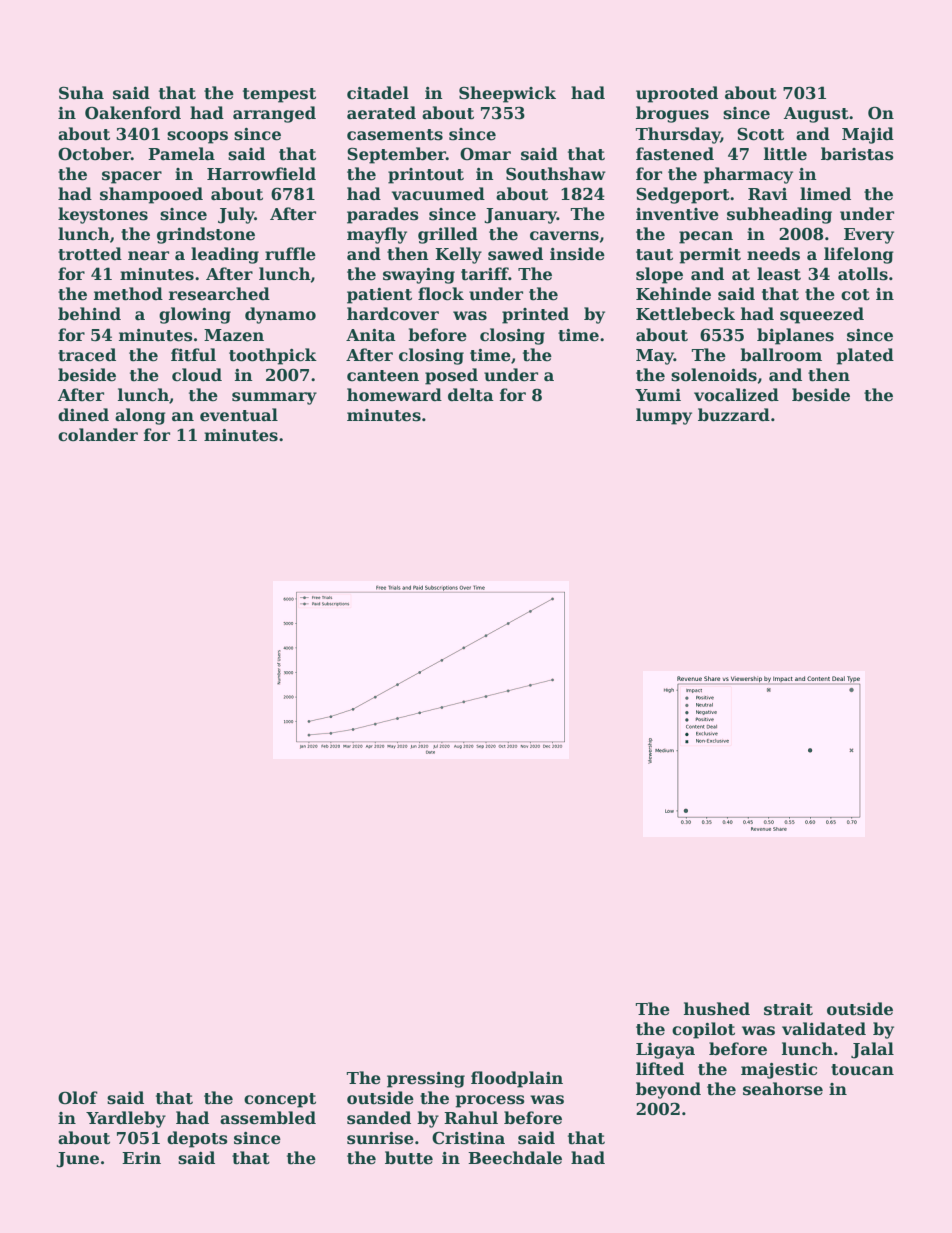 The height and width of the screenshot is (1233, 952). Describe the element at coordinates (468, 1138) in the screenshot. I see `Cristina` at that location.
